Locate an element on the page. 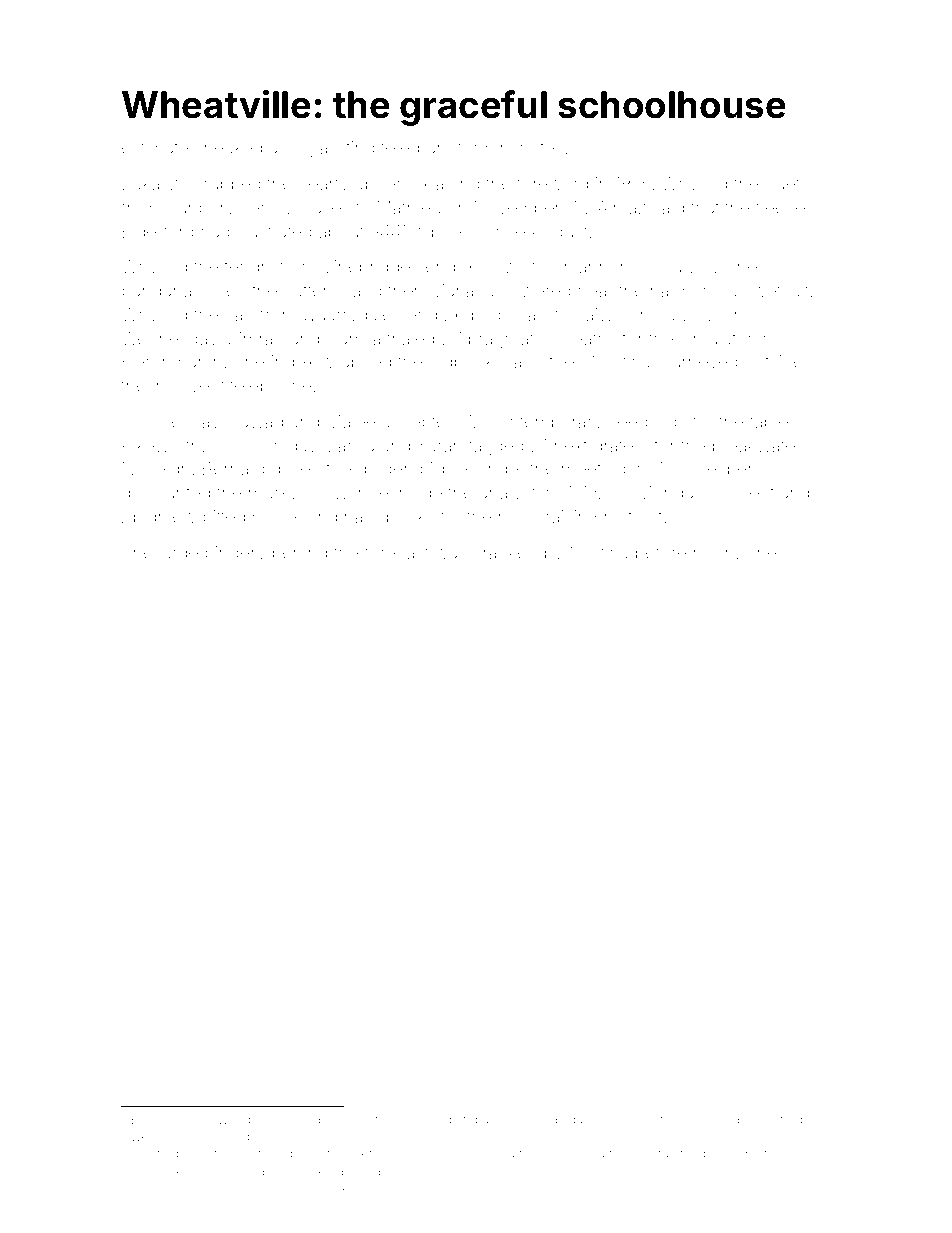 Image resolution: width=952 pixels, height=1233 pixels. needs is located at coordinates (292, 1119).
